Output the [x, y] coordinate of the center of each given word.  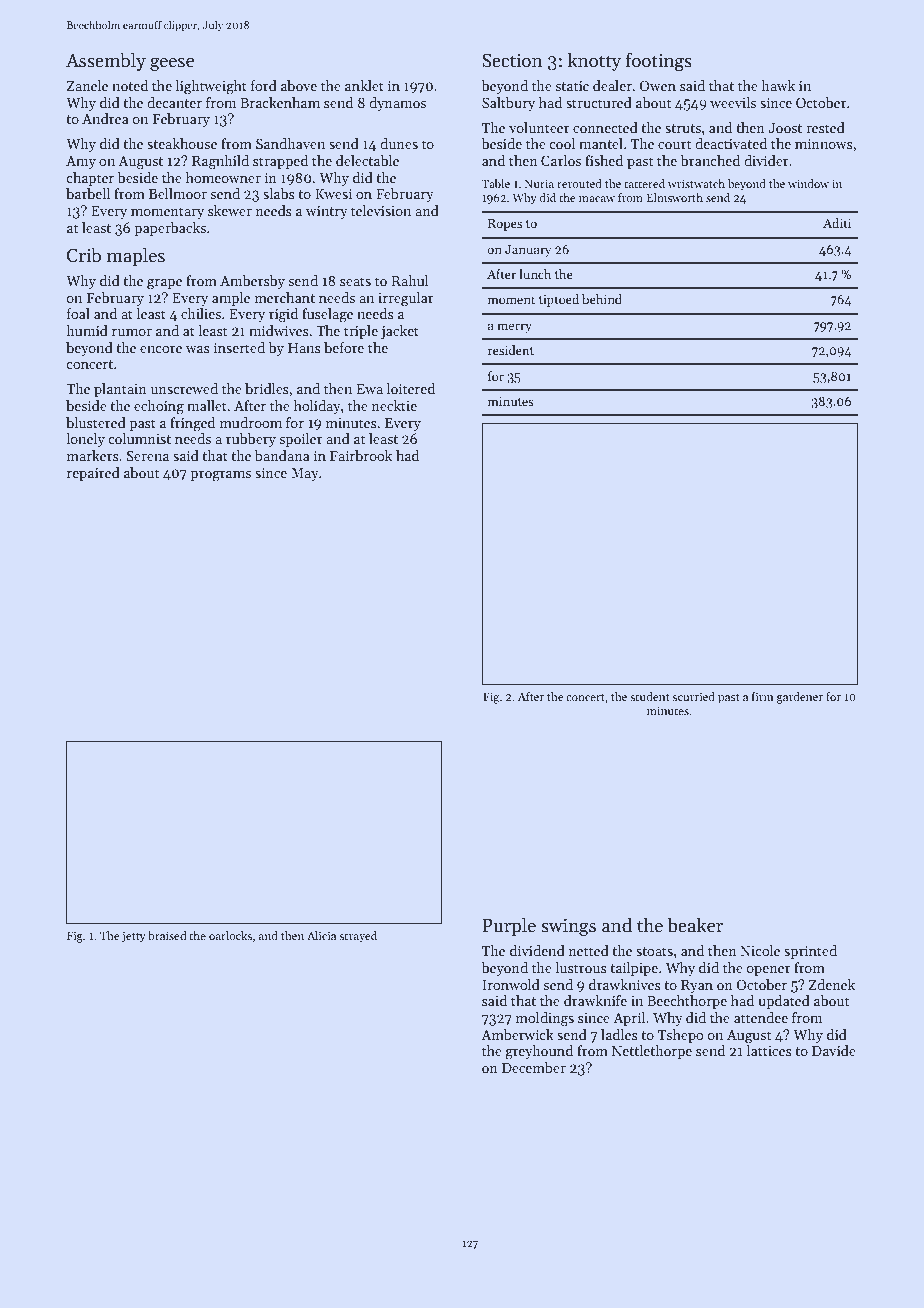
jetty [134, 937]
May [305, 474]
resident [511, 350]
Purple [509, 926]
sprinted [810, 952]
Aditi [837, 223]
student [650, 696]
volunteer [539, 127]
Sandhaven [290, 143]
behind [602, 299]
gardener [800, 698]
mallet [207, 405]
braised [167, 935]
